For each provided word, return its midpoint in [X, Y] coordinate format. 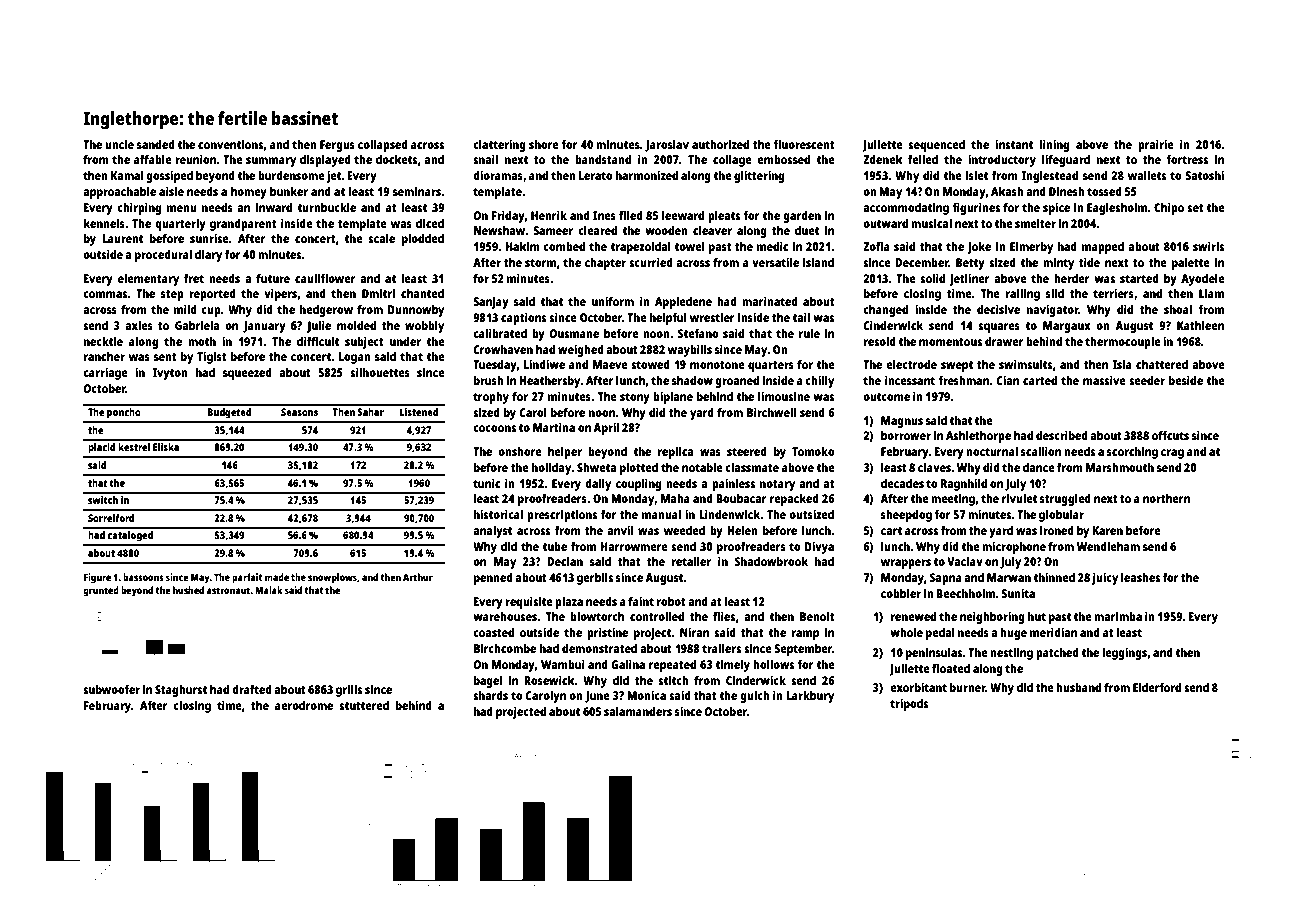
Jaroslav [667, 146]
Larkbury [810, 697]
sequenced [936, 146]
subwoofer [111, 689]
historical [498, 514]
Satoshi [1204, 175]
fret [194, 278]
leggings [1124, 653]
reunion [195, 159]
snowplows [332, 578]
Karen [1107, 530]
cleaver [712, 230]
